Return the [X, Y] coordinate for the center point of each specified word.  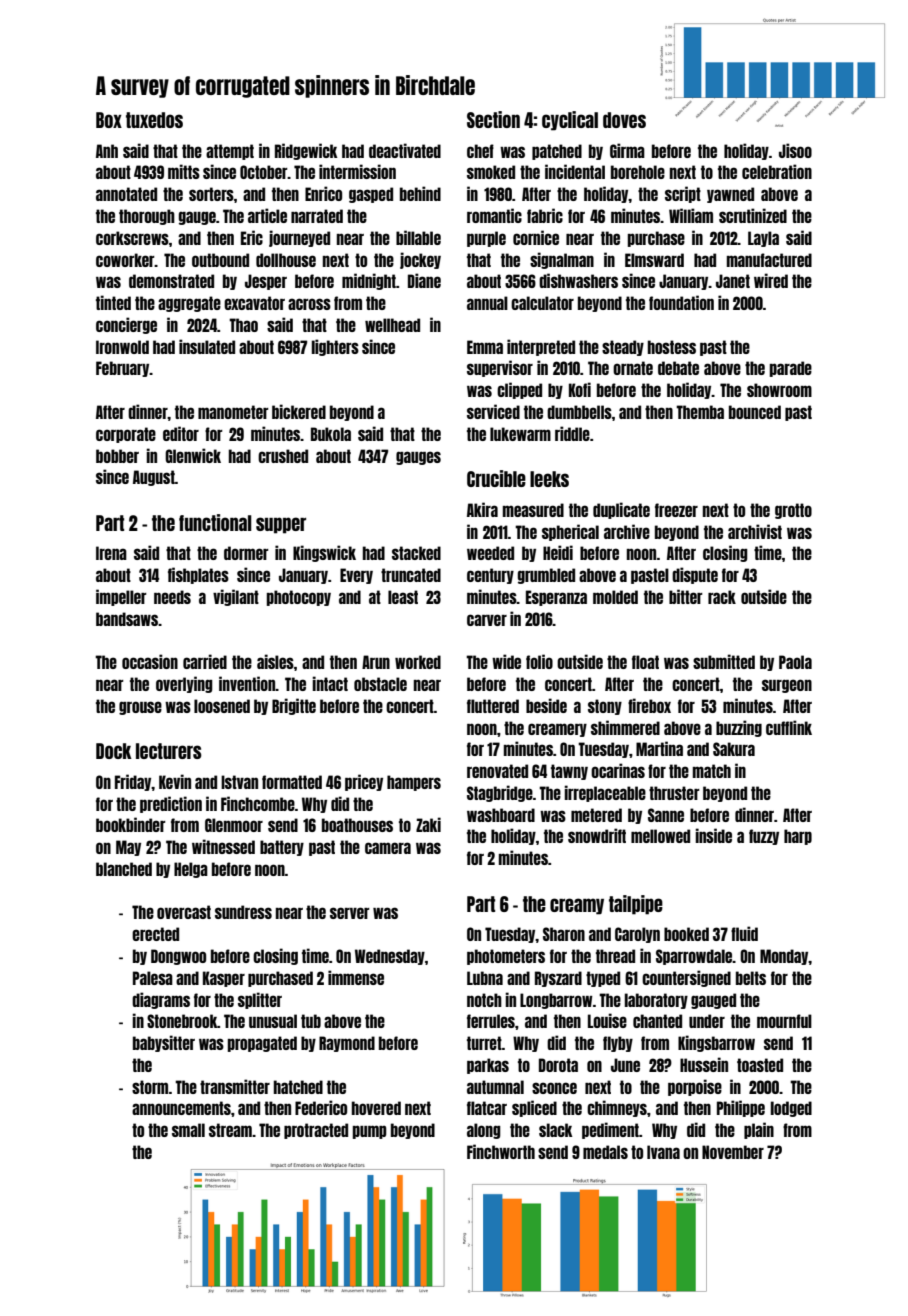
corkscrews [132, 238]
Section [493, 119]
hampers [414, 783]
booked [686, 934]
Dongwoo [178, 957]
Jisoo [795, 150]
